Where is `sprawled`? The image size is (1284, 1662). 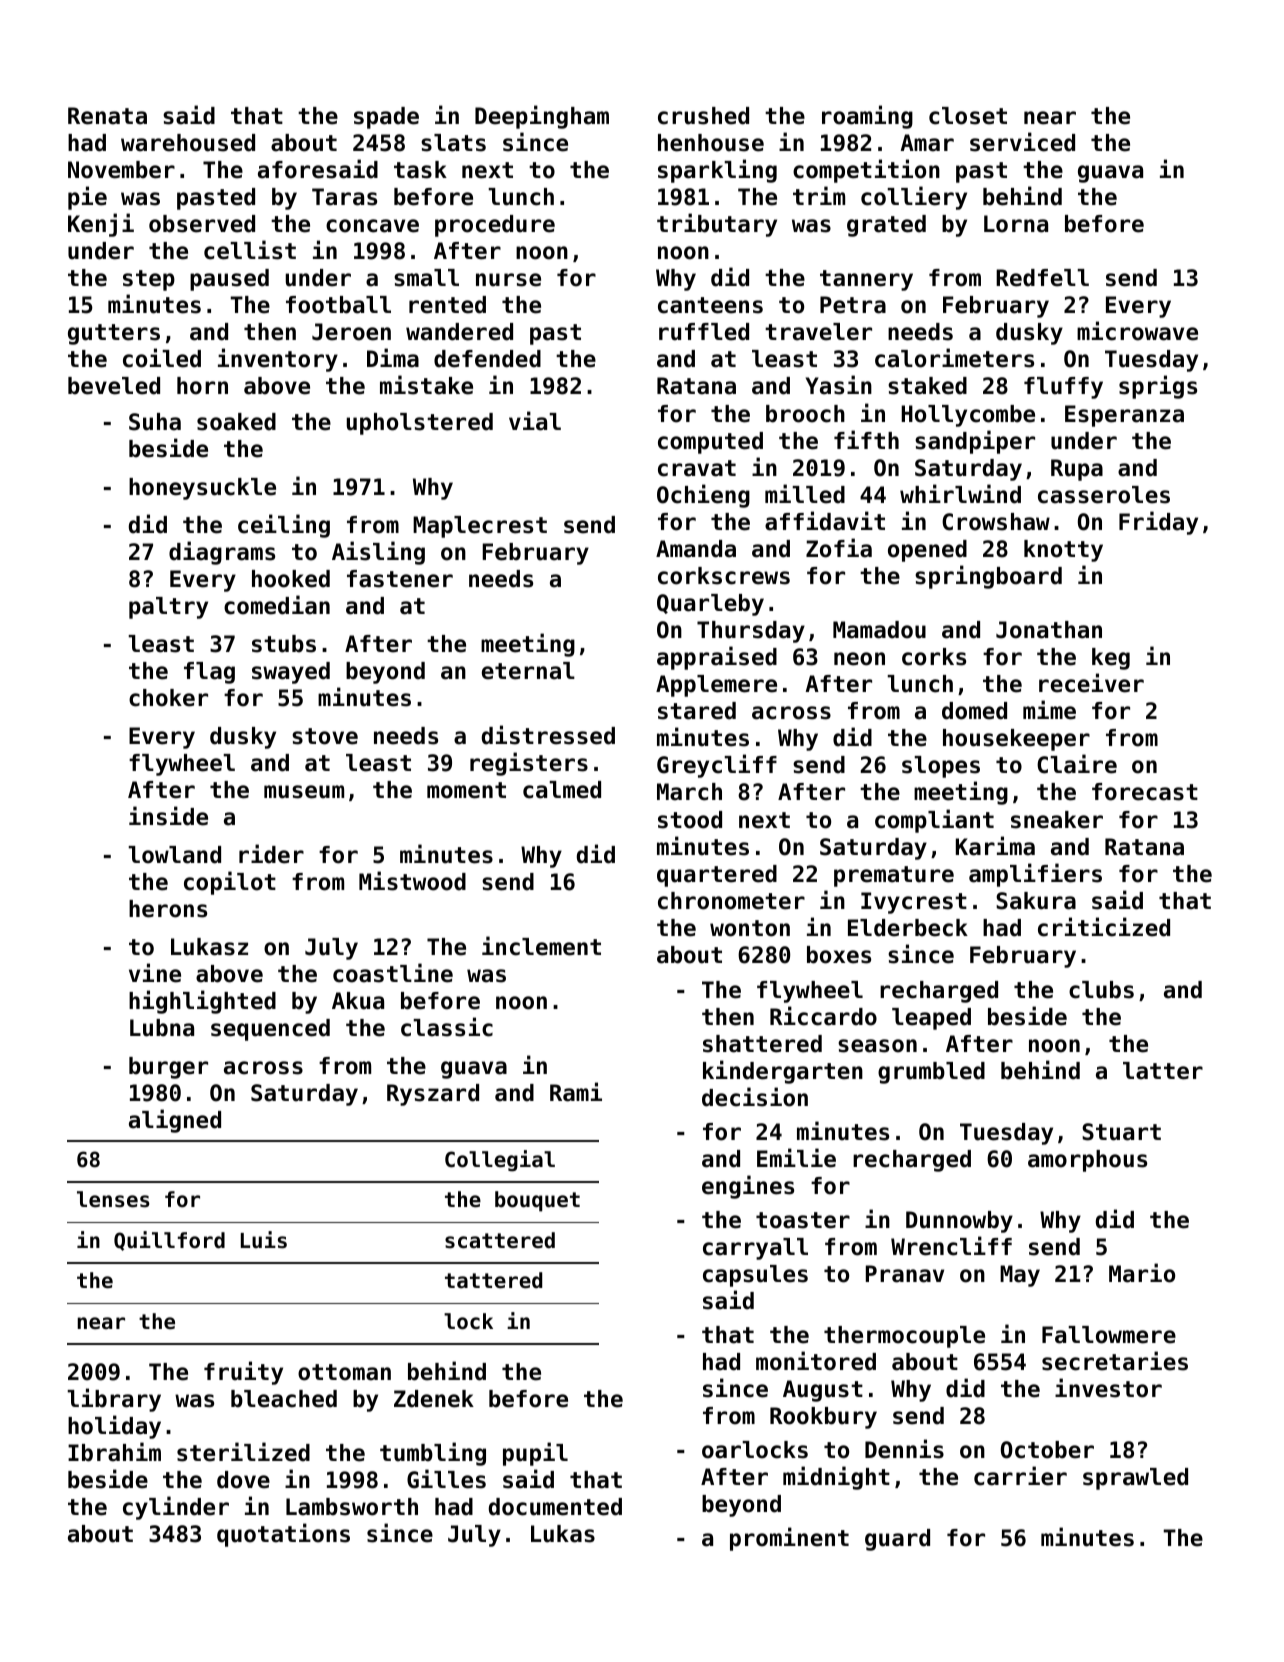
sprawled is located at coordinates (1135, 1479).
